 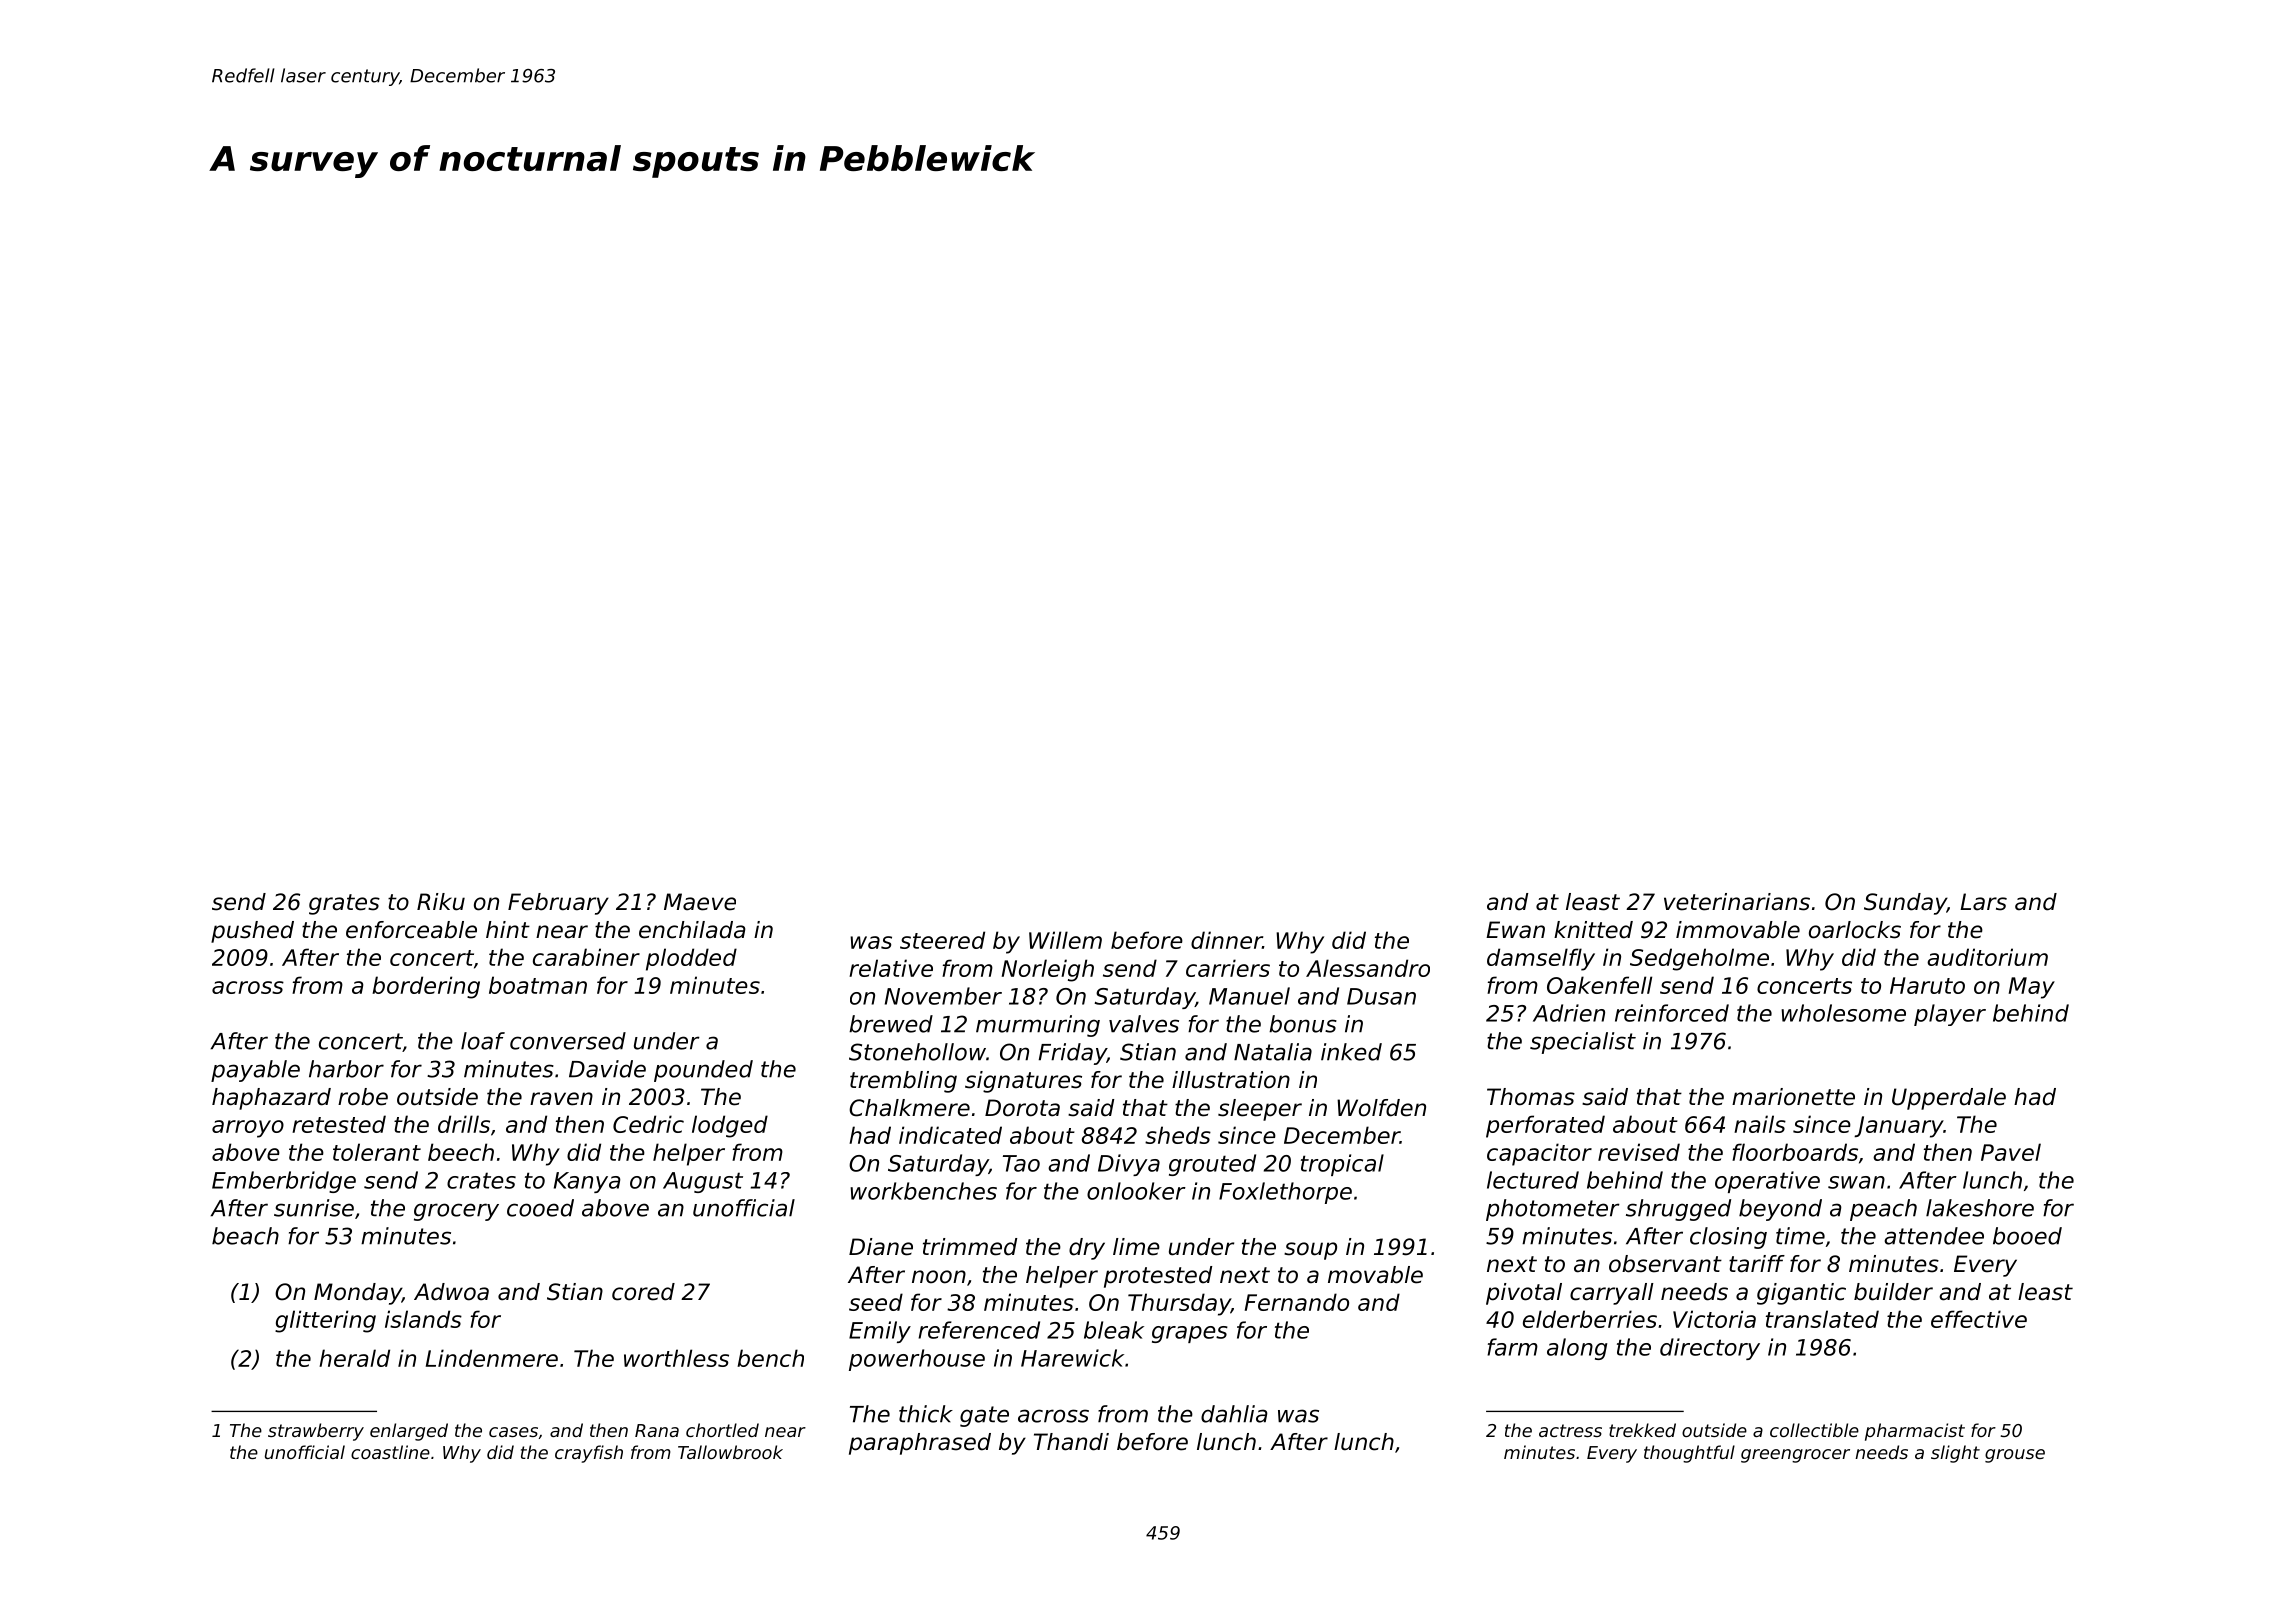 I want to click on veterinarians, so click(x=1737, y=902).
